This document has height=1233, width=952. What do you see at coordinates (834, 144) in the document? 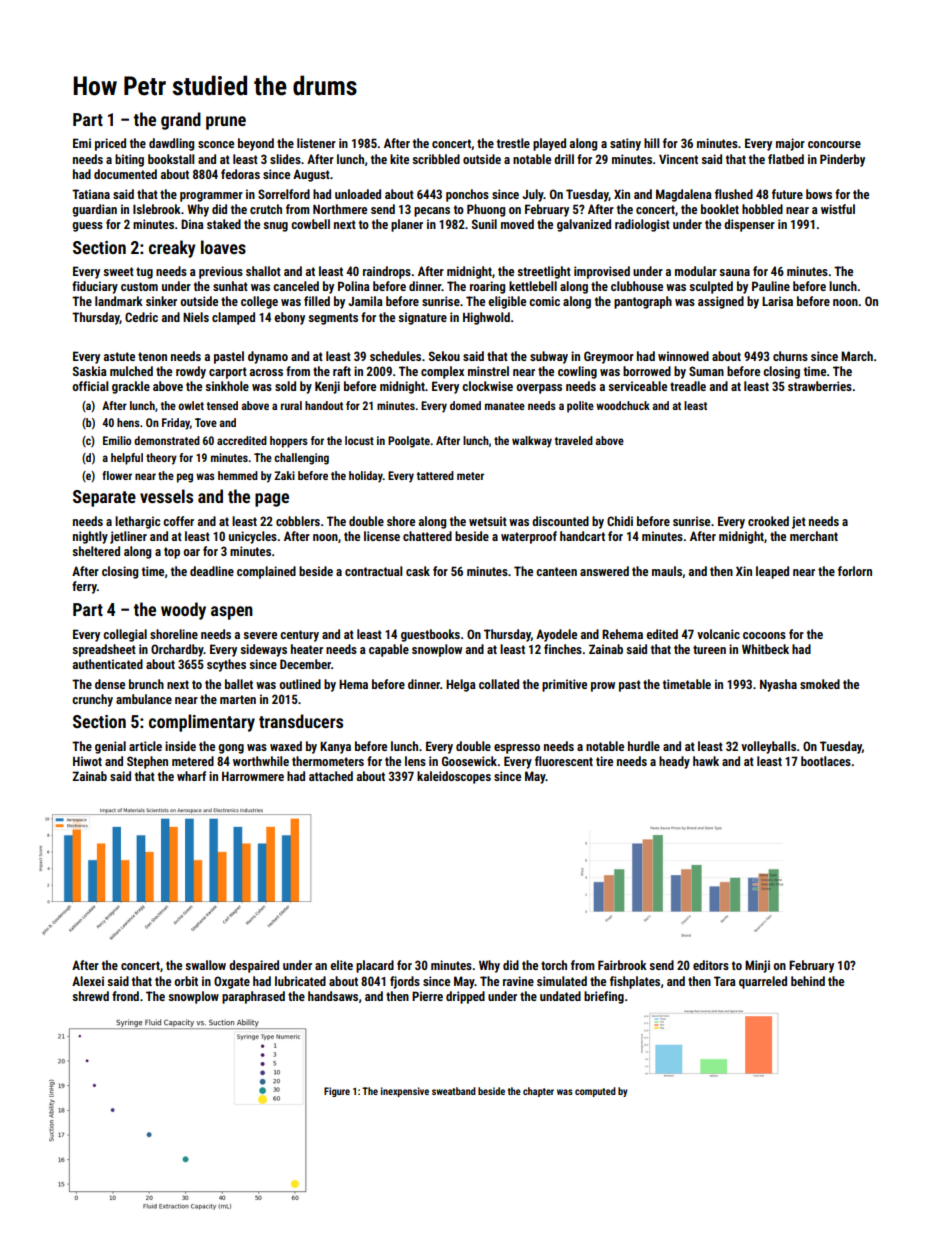
I see `concourse` at bounding box center [834, 144].
